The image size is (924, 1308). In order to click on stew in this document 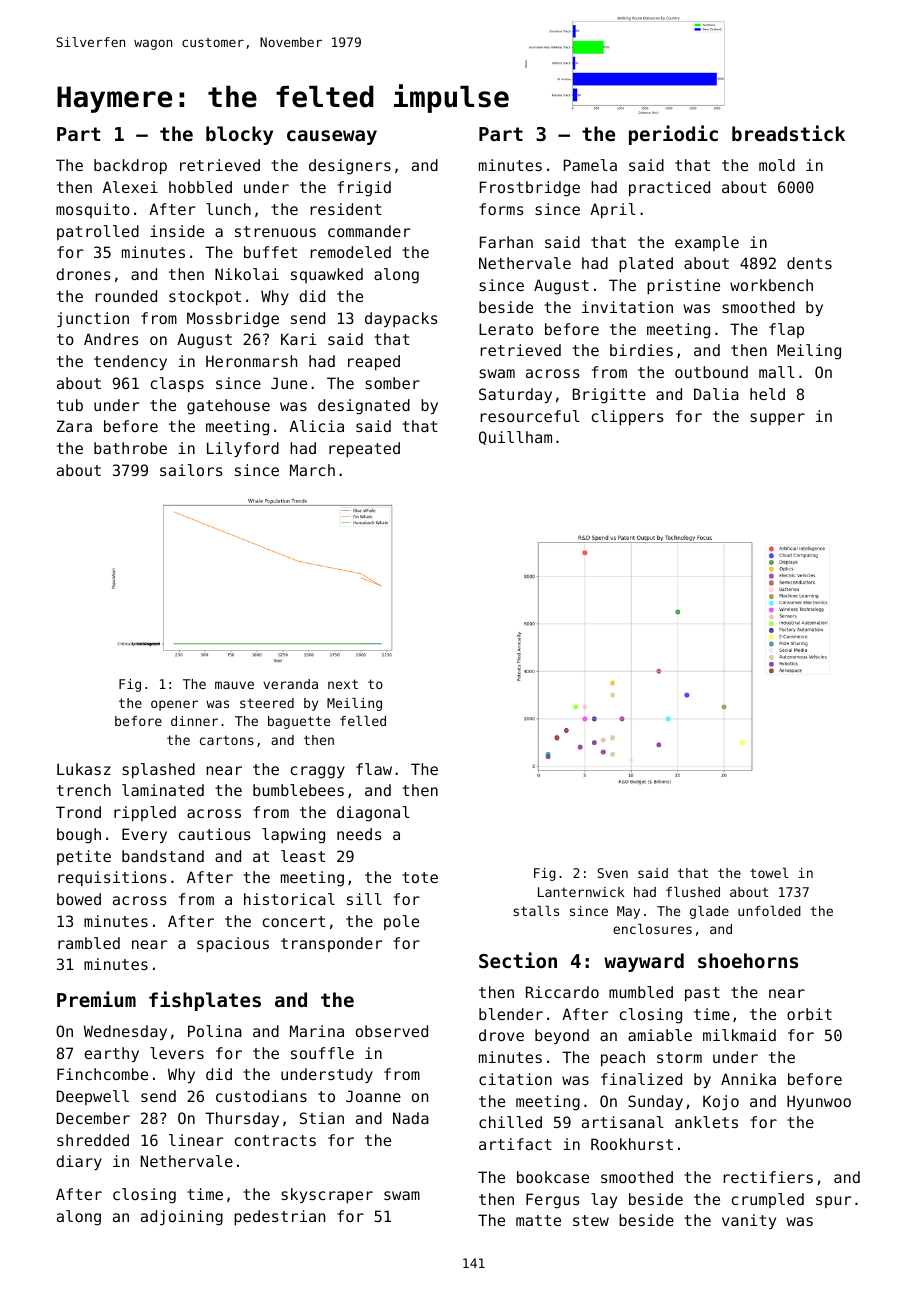, I will do `click(591, 1220)`.
